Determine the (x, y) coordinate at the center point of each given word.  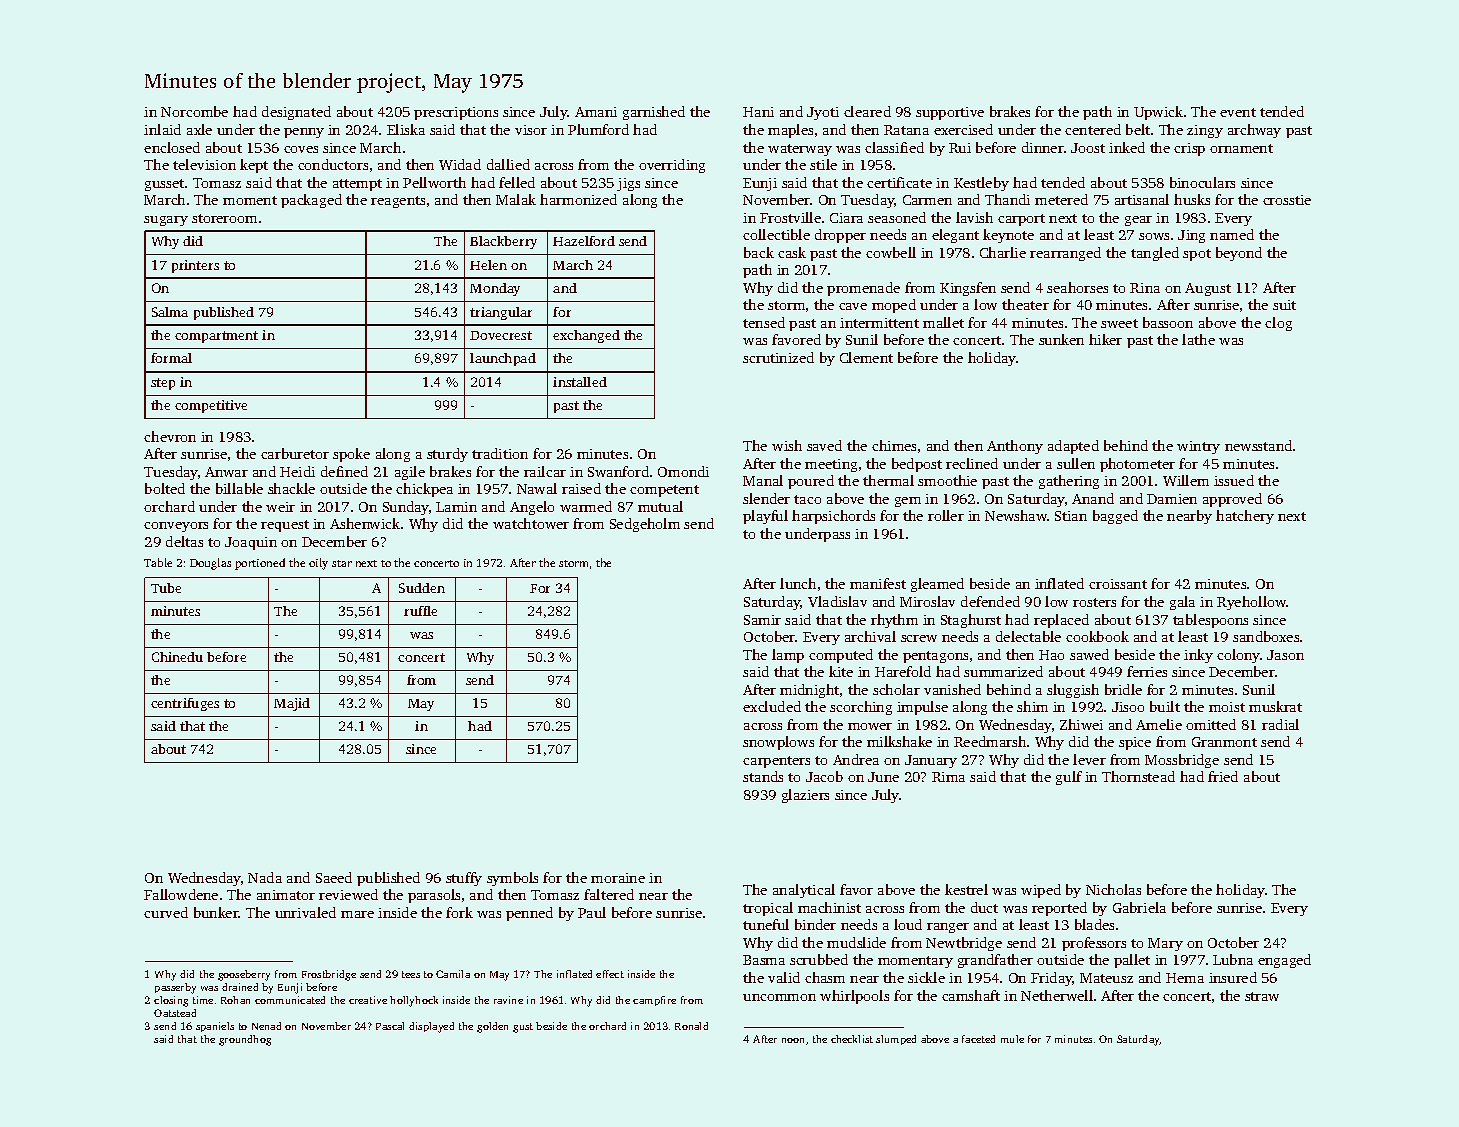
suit (1284, 305)
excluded (772, 706)
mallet (943, 322)
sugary (166, 221)
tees (411, 974)
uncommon (779, 997)
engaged (1284, 961)
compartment (216, 337)
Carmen (927, 200)
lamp (788, 656)
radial (1280, 724)
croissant (1118, 584)
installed (580, 382)
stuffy (464, 879)
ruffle (420, 611)
